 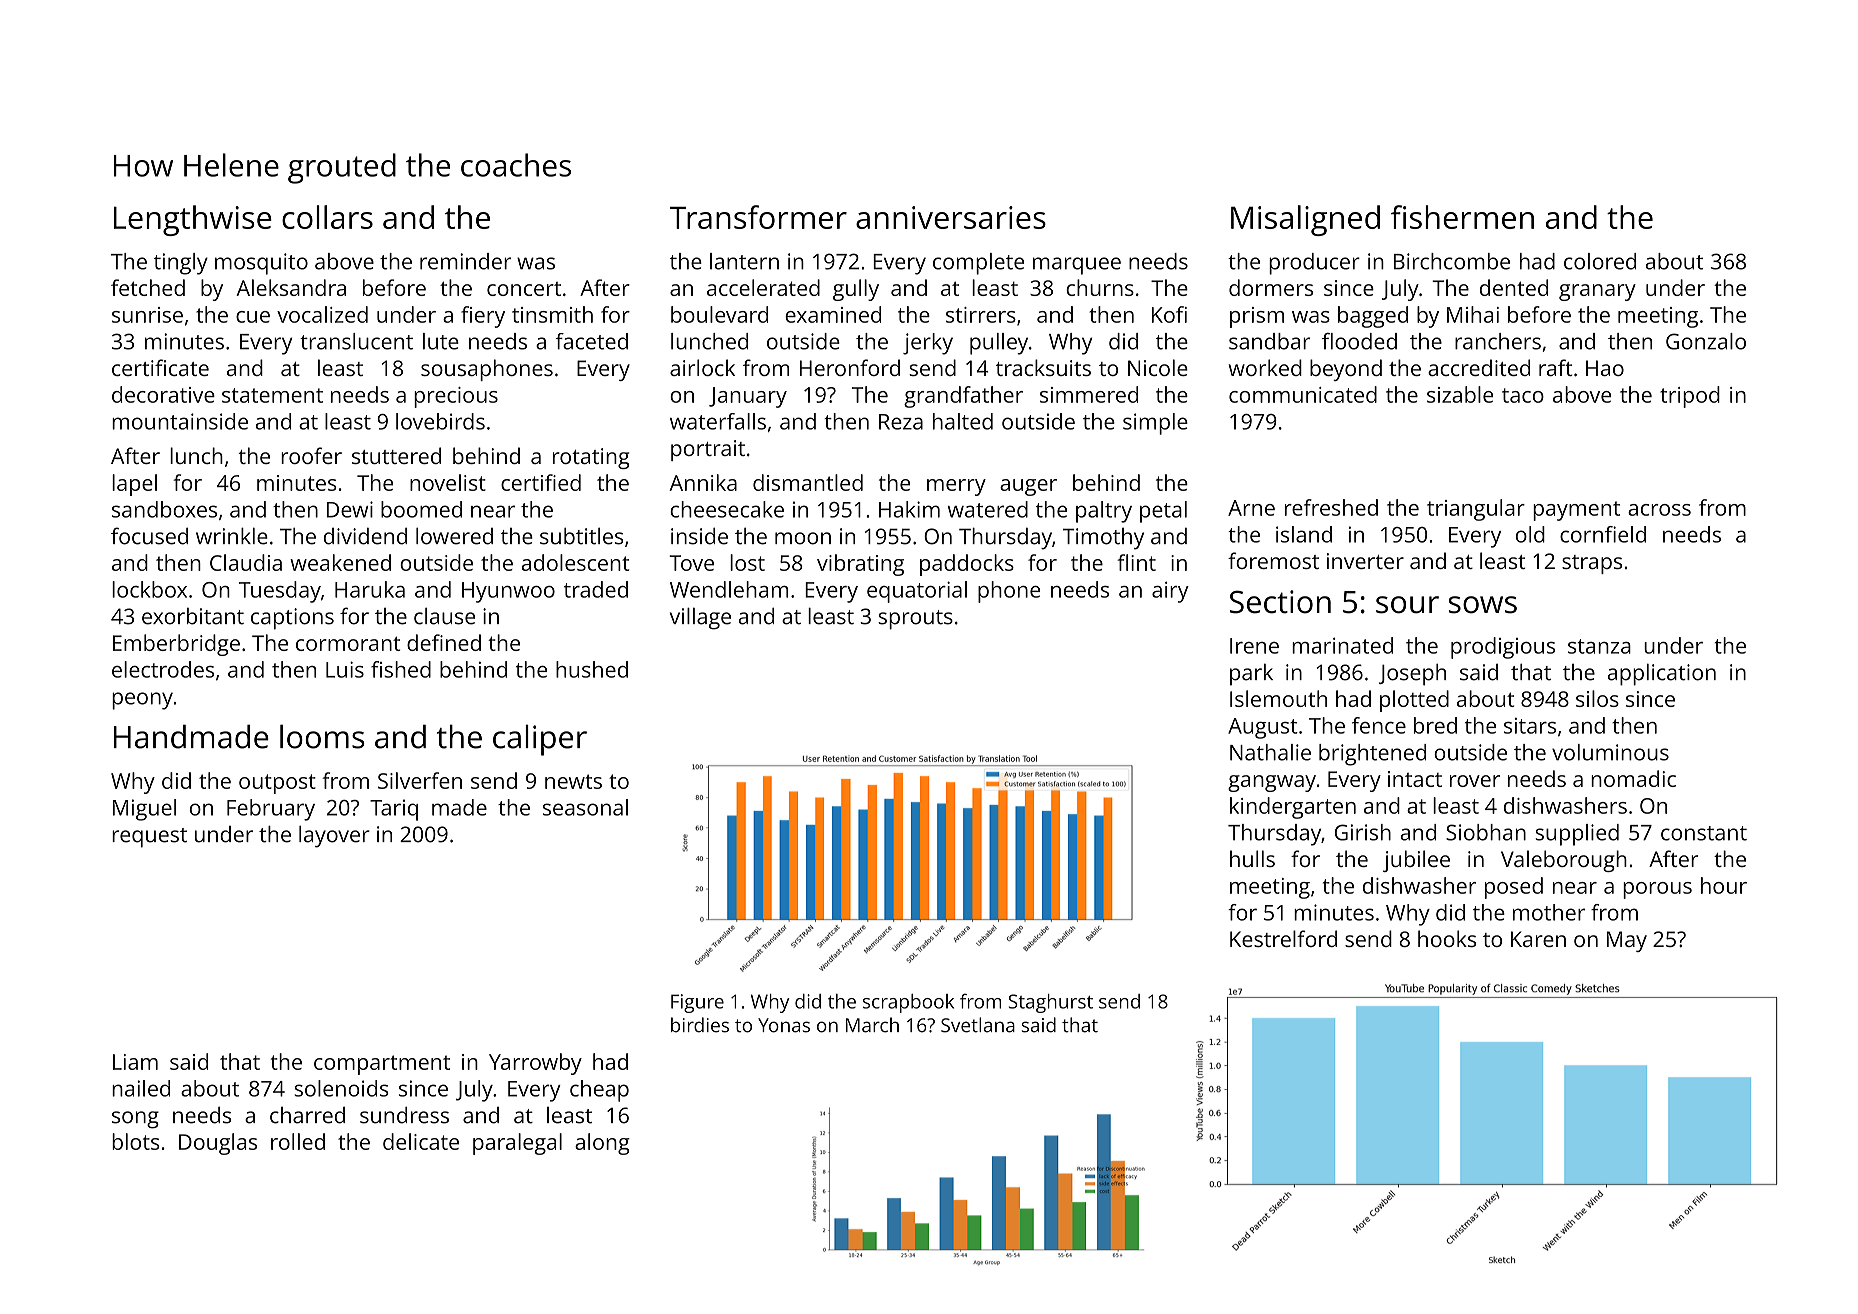 What do you see at coordinates (1342, 645) in the screenshot?
I see `marinated` at bounding box center [1342, 645].
